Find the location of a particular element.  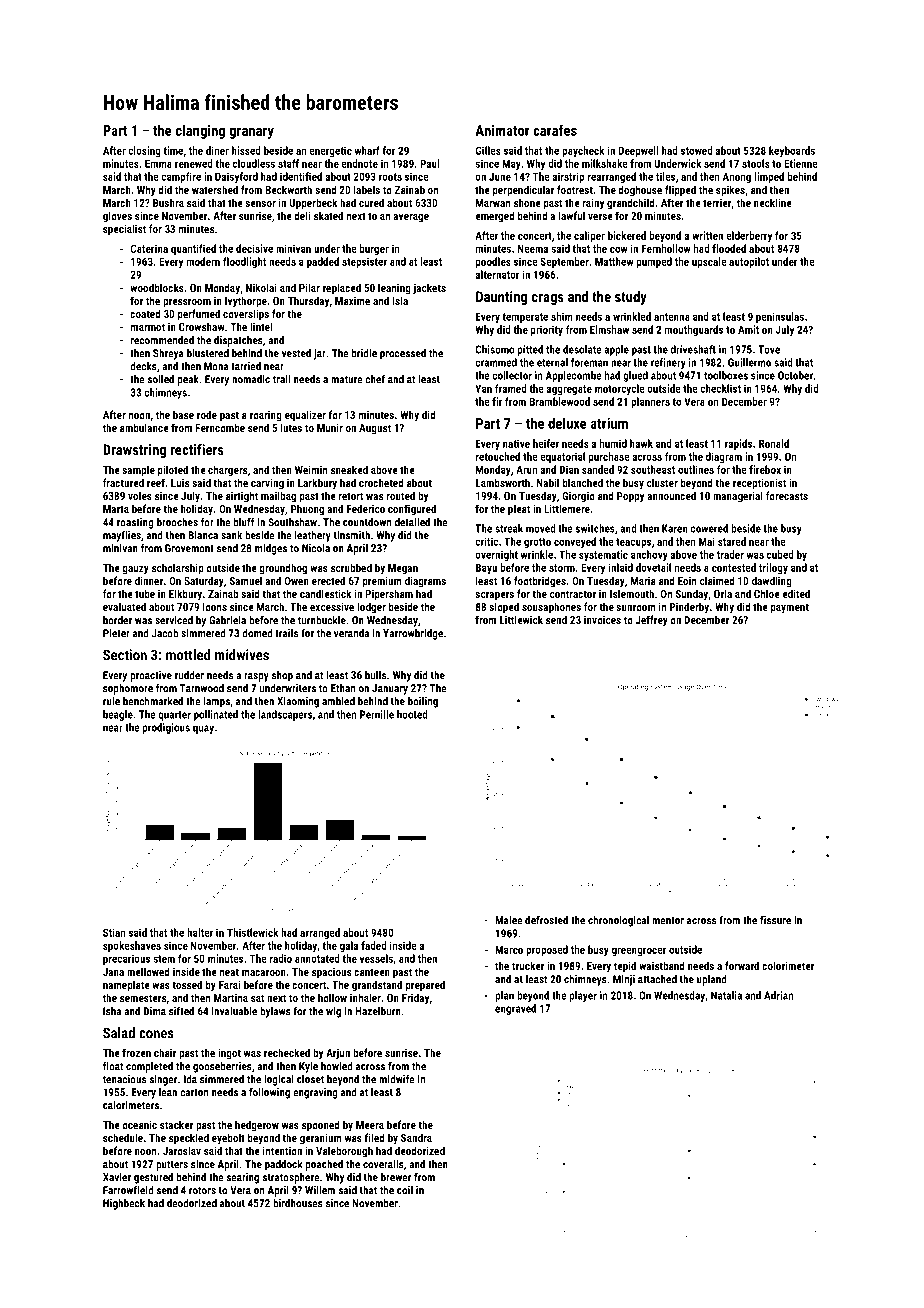

closing is located at coordinates (144, 151).
